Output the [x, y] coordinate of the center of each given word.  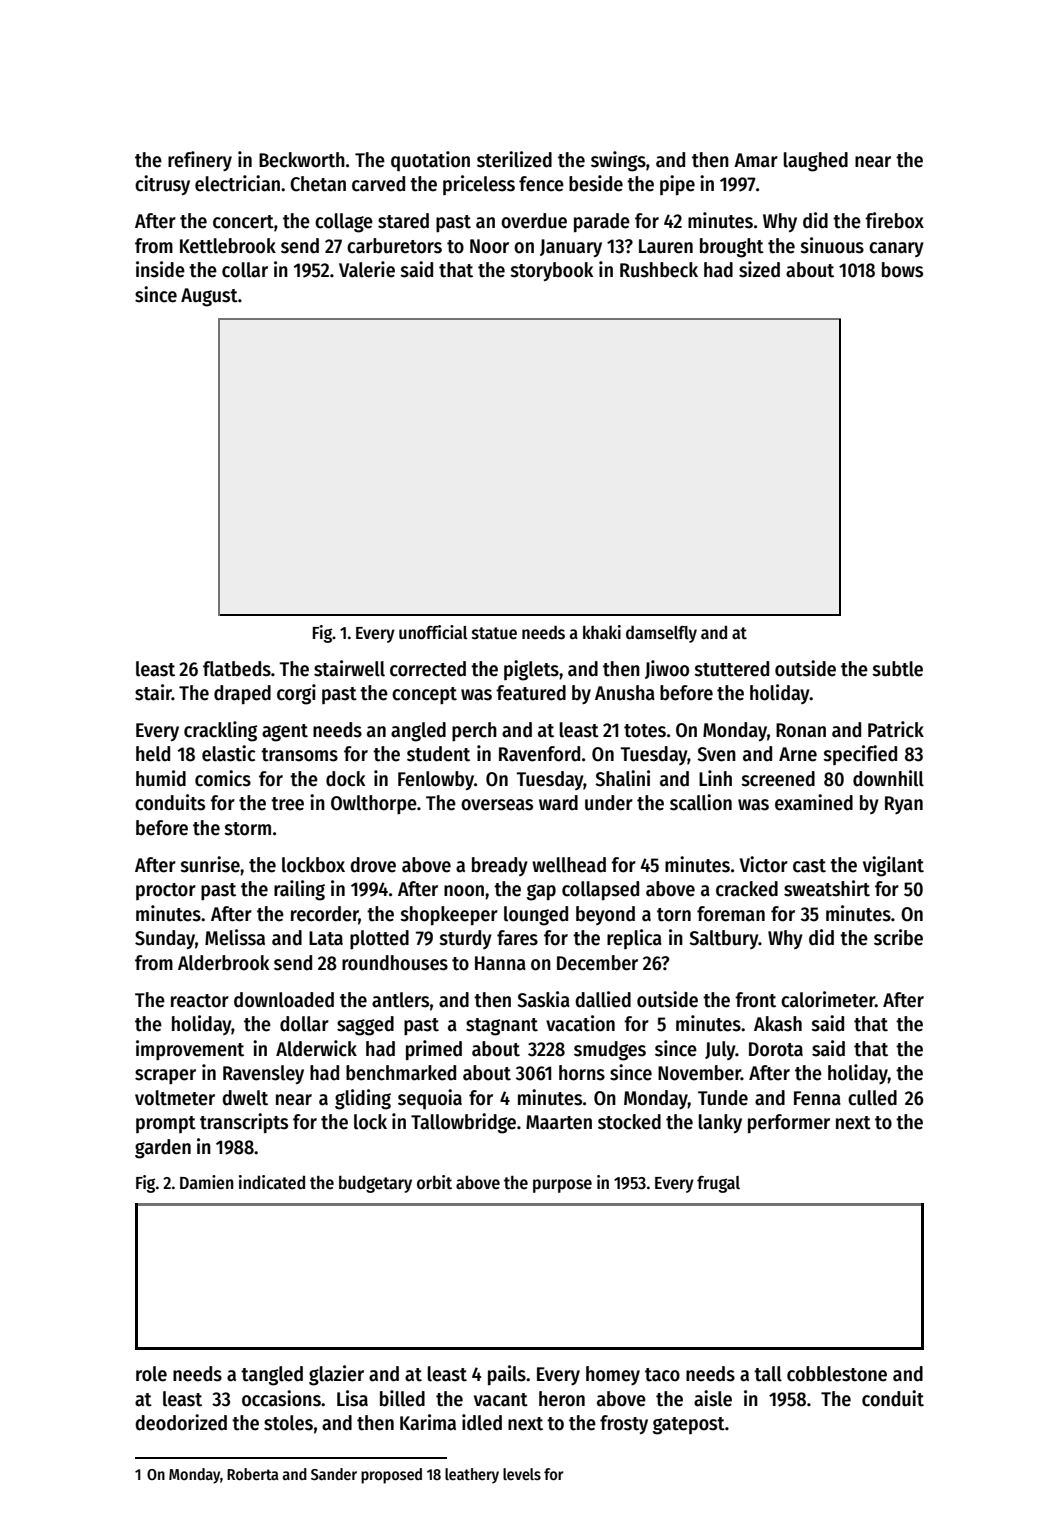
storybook [552, 271]
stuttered [731, 669]
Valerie [367, 269]
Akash [778, 1024]
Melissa [235, 937]
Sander [334, 1474]
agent [285, 733]
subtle [897, 669]
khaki [602, 632]
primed [434, 1050]
